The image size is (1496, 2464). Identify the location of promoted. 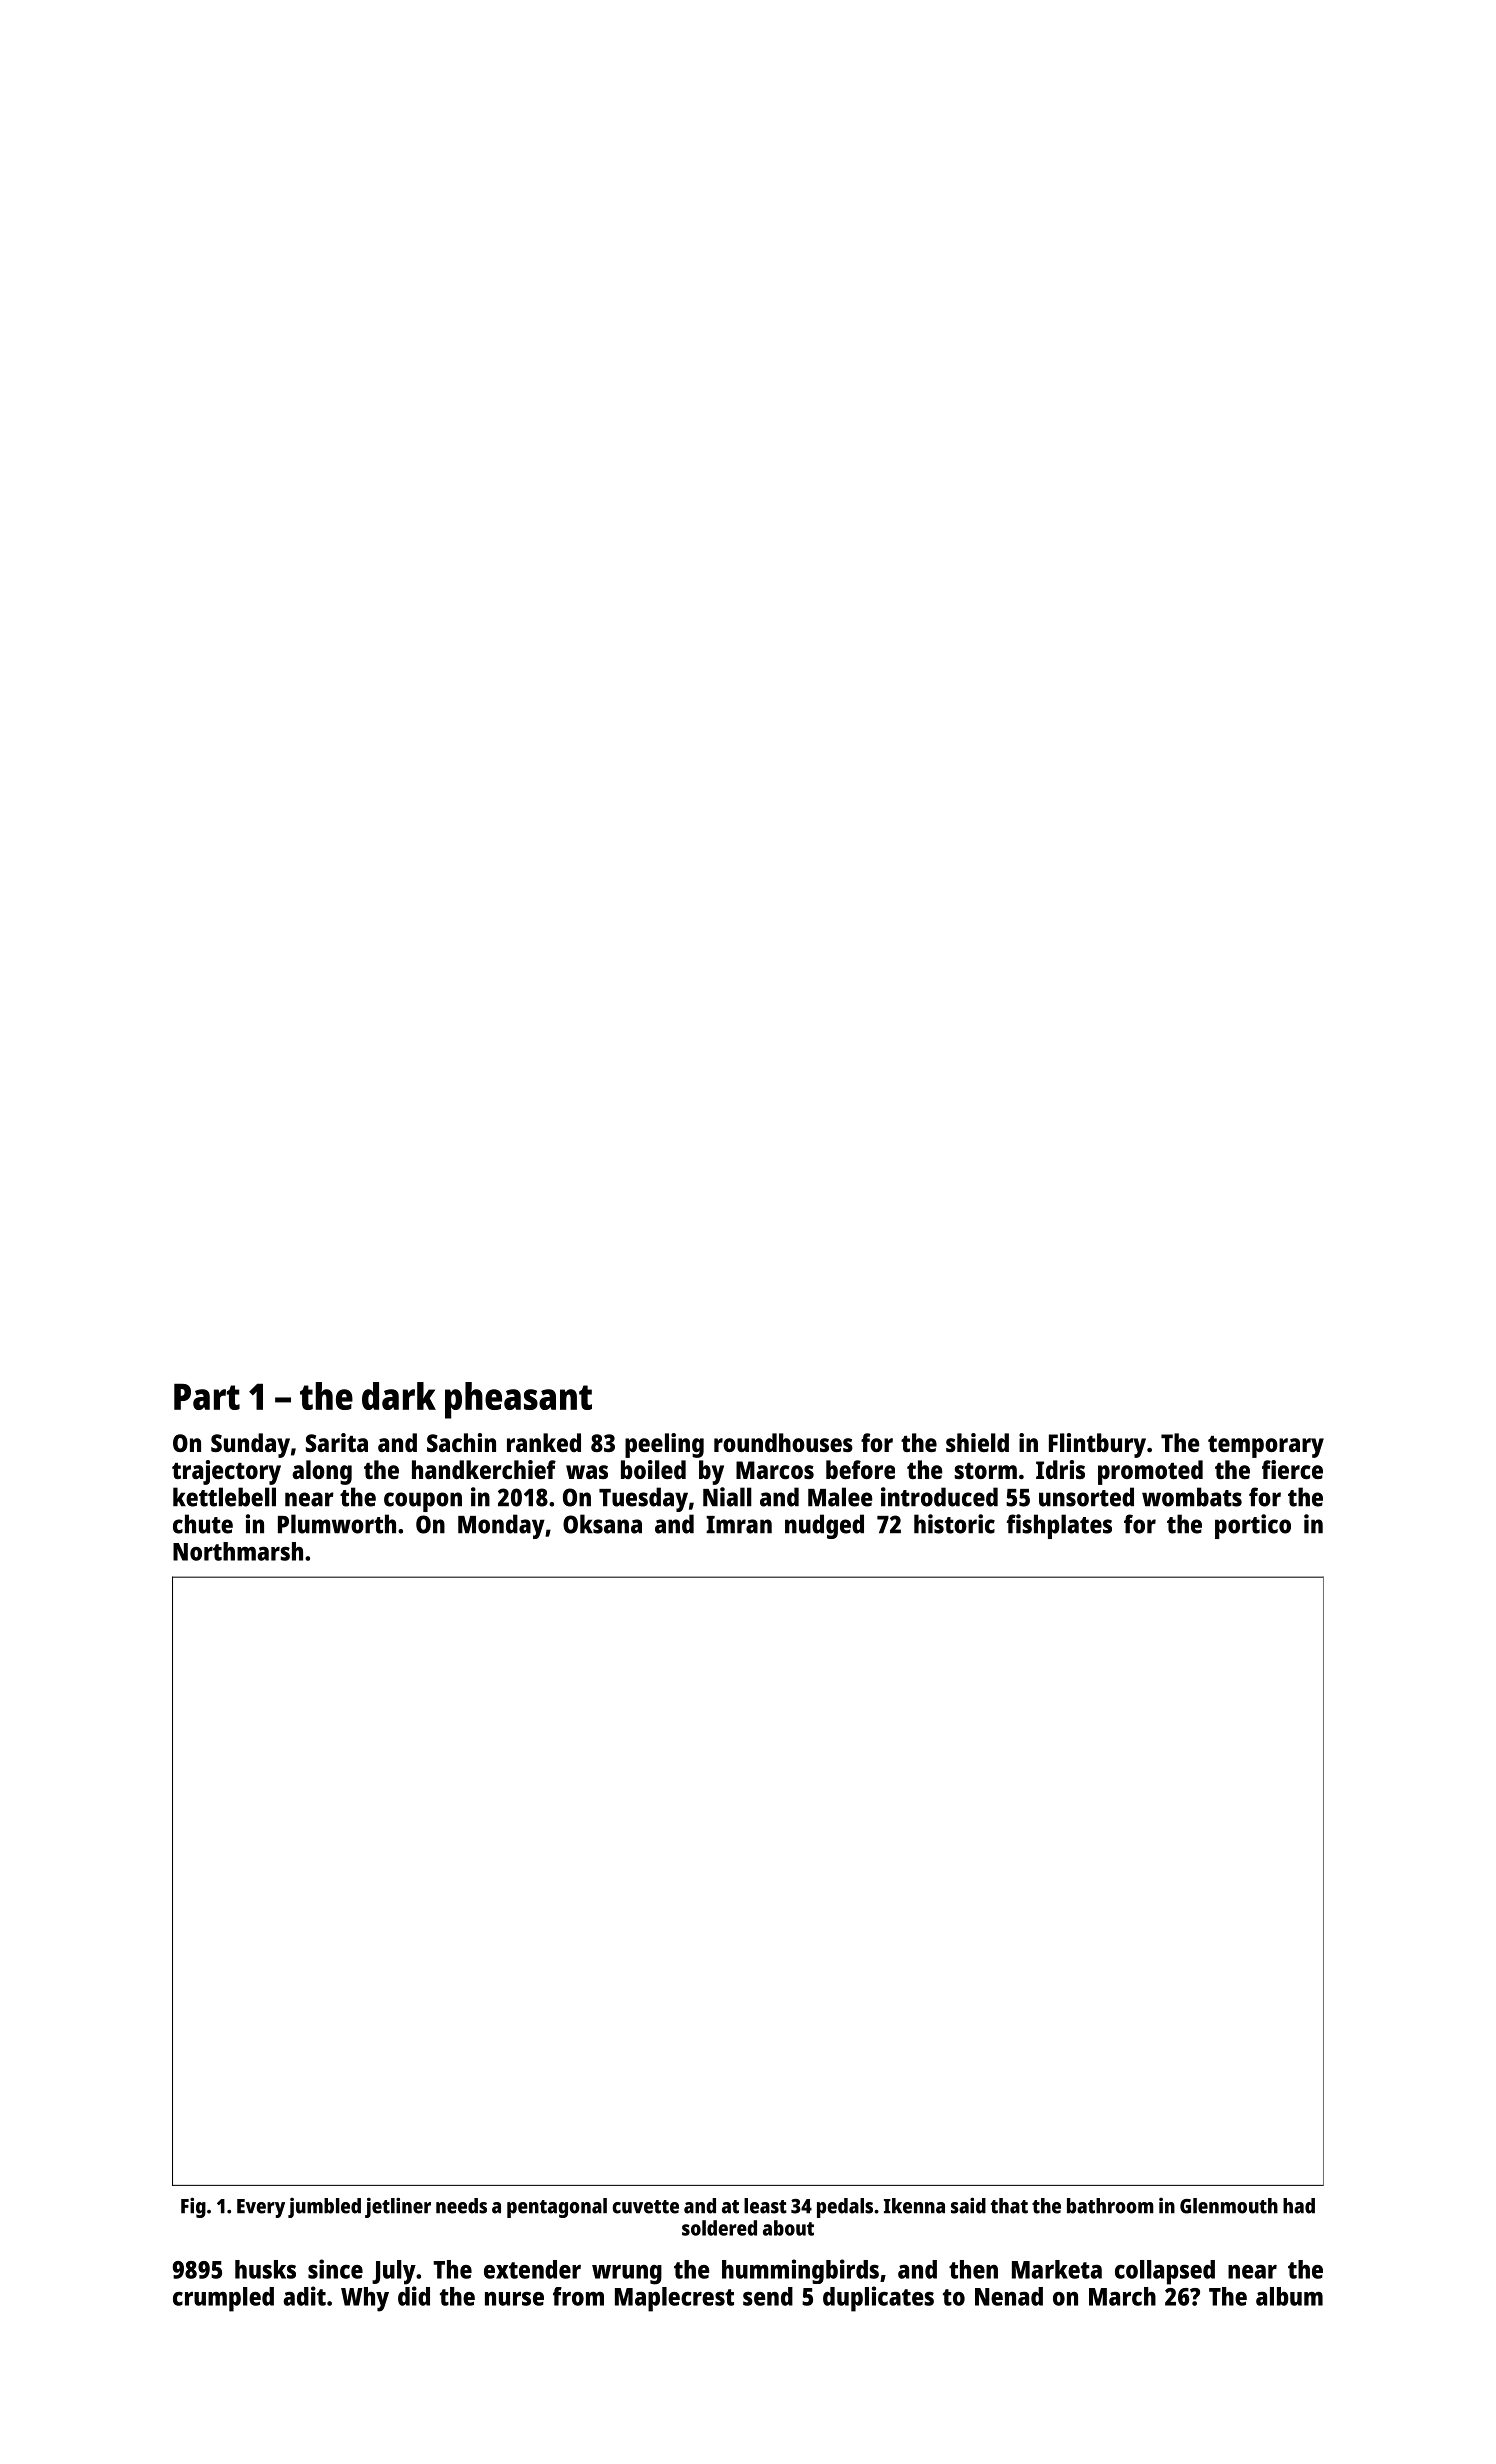
(1150, 1472).
